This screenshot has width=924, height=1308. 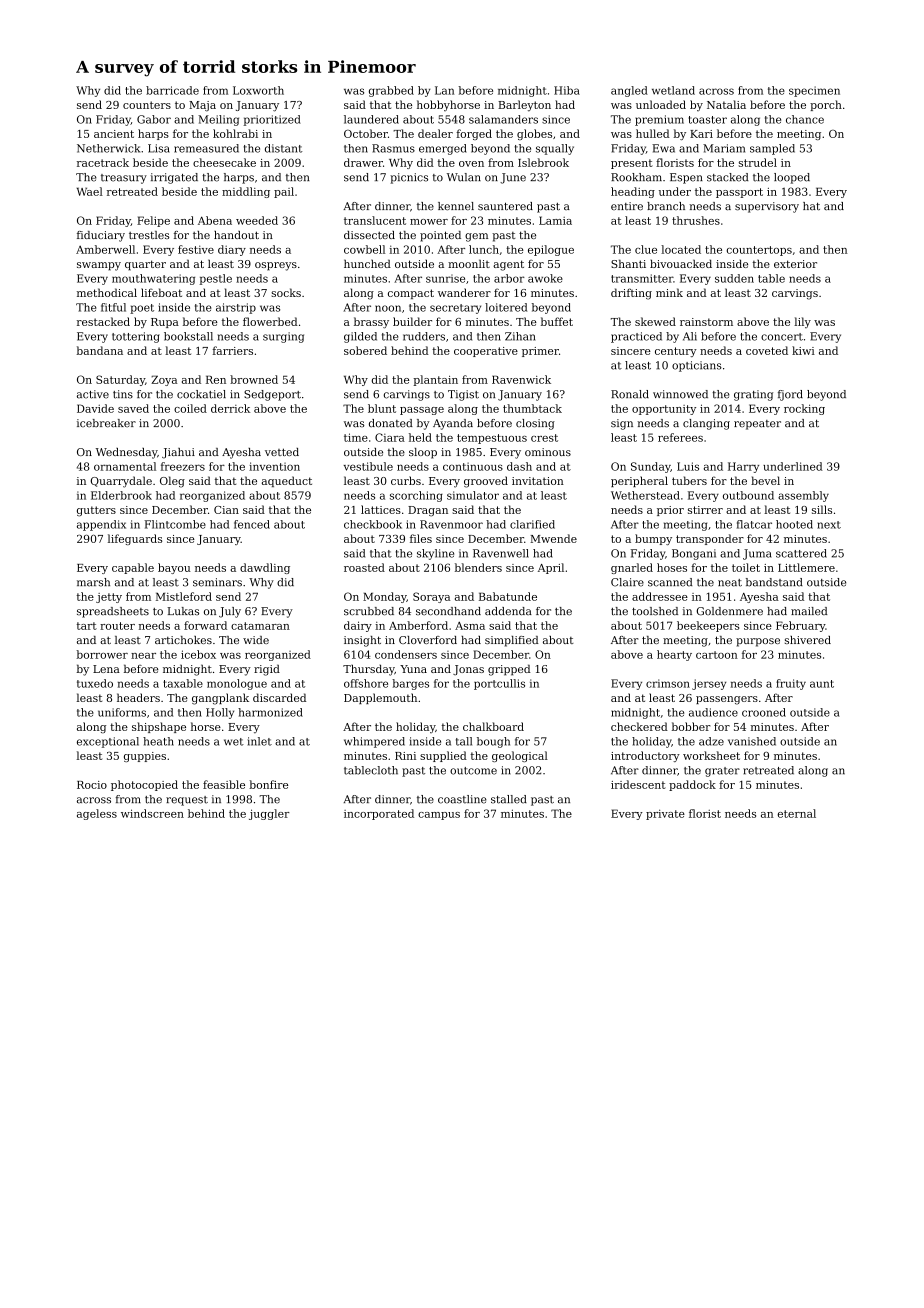 I want to click on cooperative, so click(x=486, y=352).
